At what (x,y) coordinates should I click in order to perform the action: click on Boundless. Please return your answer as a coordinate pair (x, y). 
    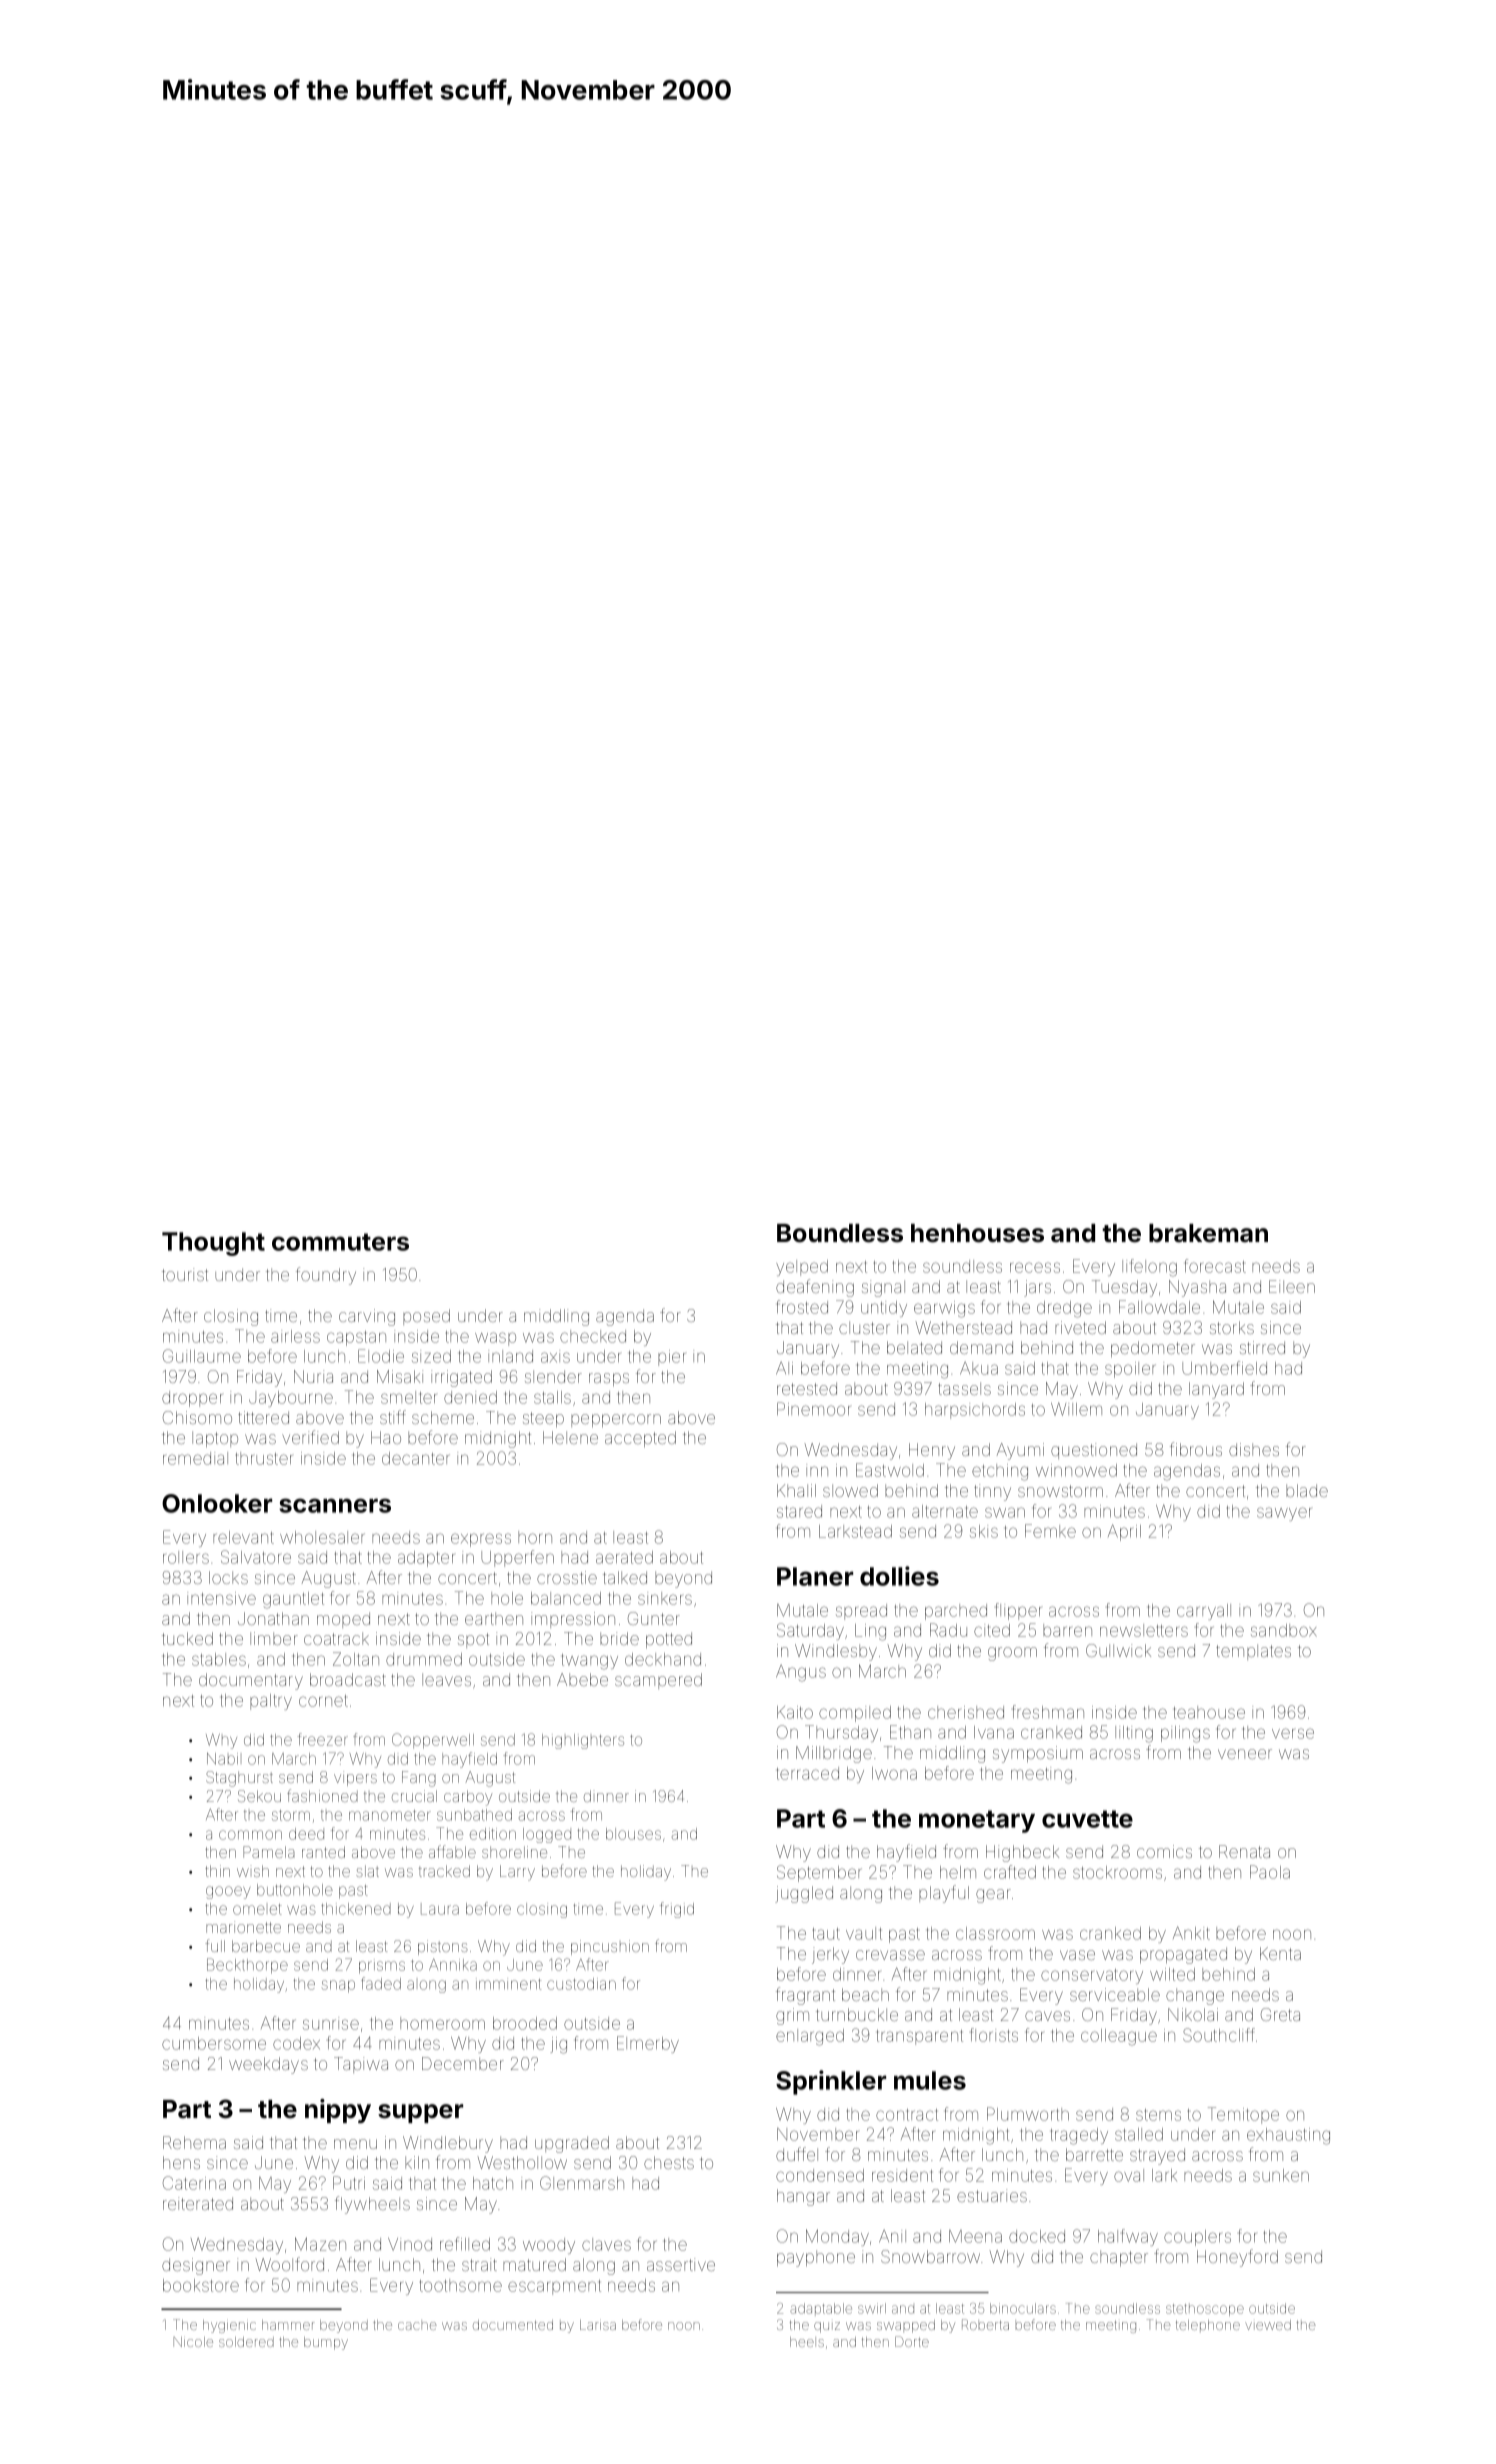
    Looking at the image, I should click on (840, 1233).
